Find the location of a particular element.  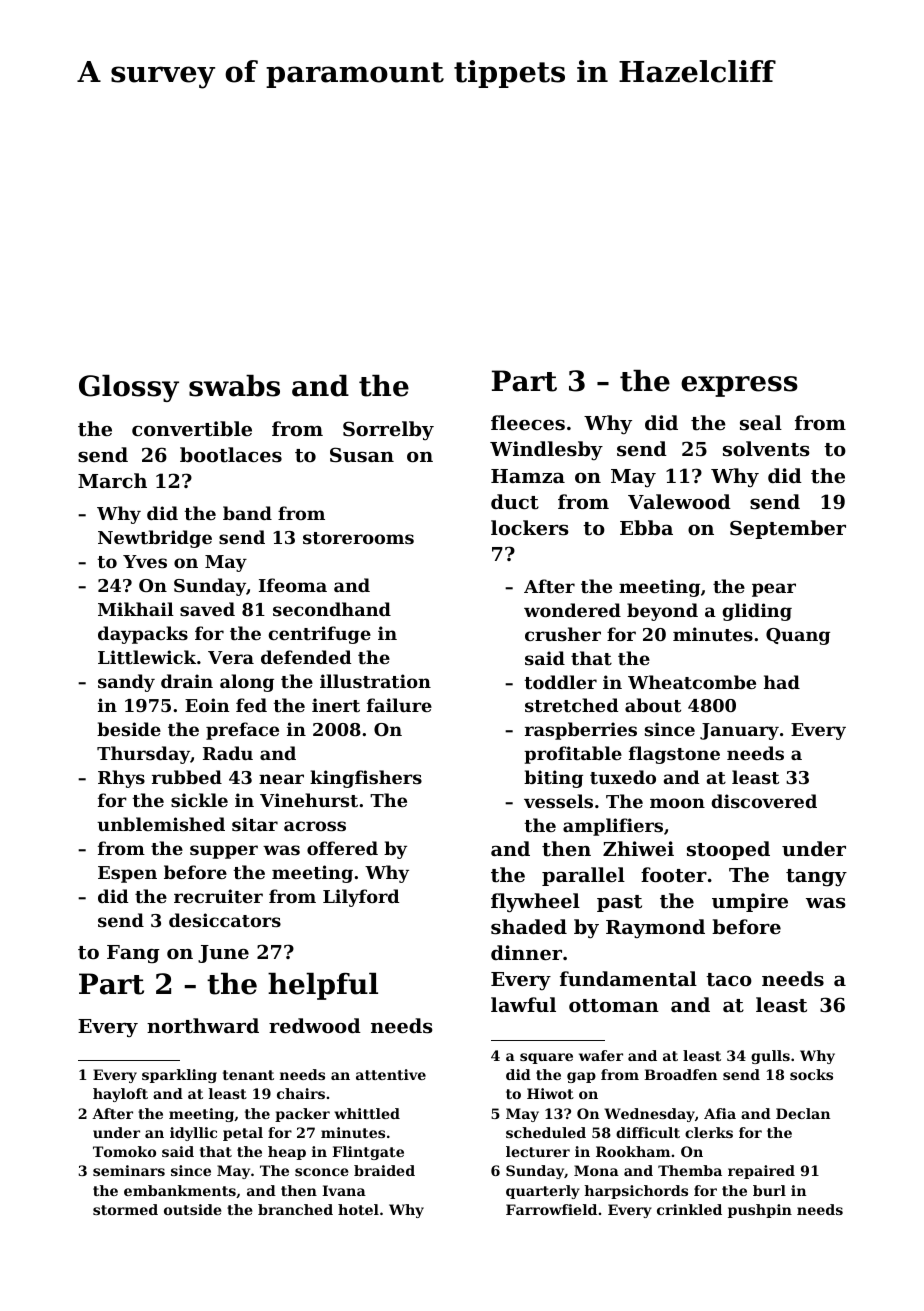

seal is located at coordinates (761, 422).
